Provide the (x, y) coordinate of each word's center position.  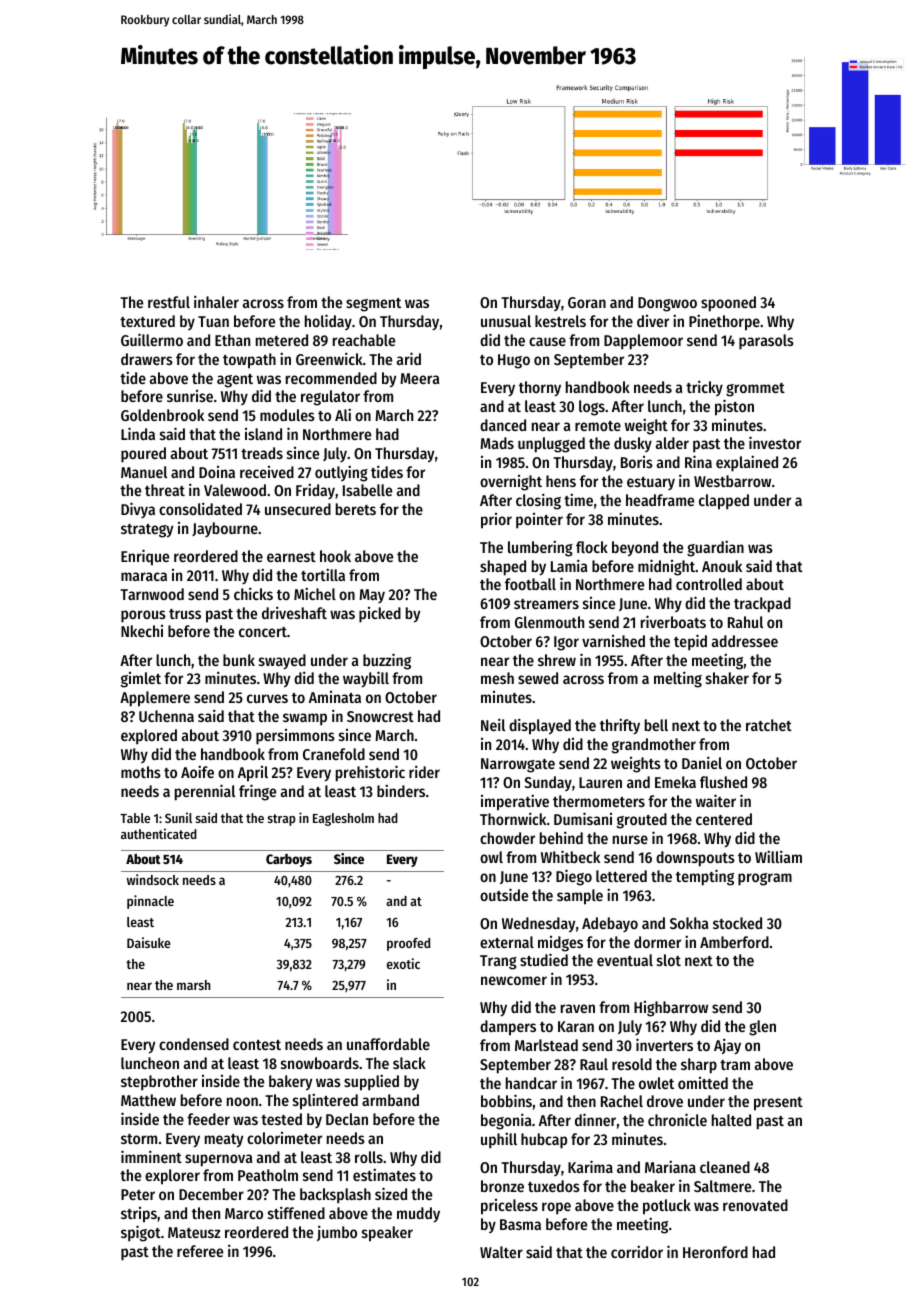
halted (731, 1120)
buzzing (387, 661)
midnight (666, 567)
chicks (253, 593)
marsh (194, 985)
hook (335, 556)
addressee (745, 641)
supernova (218, 1160)
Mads (497, 443)
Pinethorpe (724, 322)
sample (580, 897)
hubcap (544, 1141)
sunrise (190, 396)
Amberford (734, 942)
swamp (305, 719)
